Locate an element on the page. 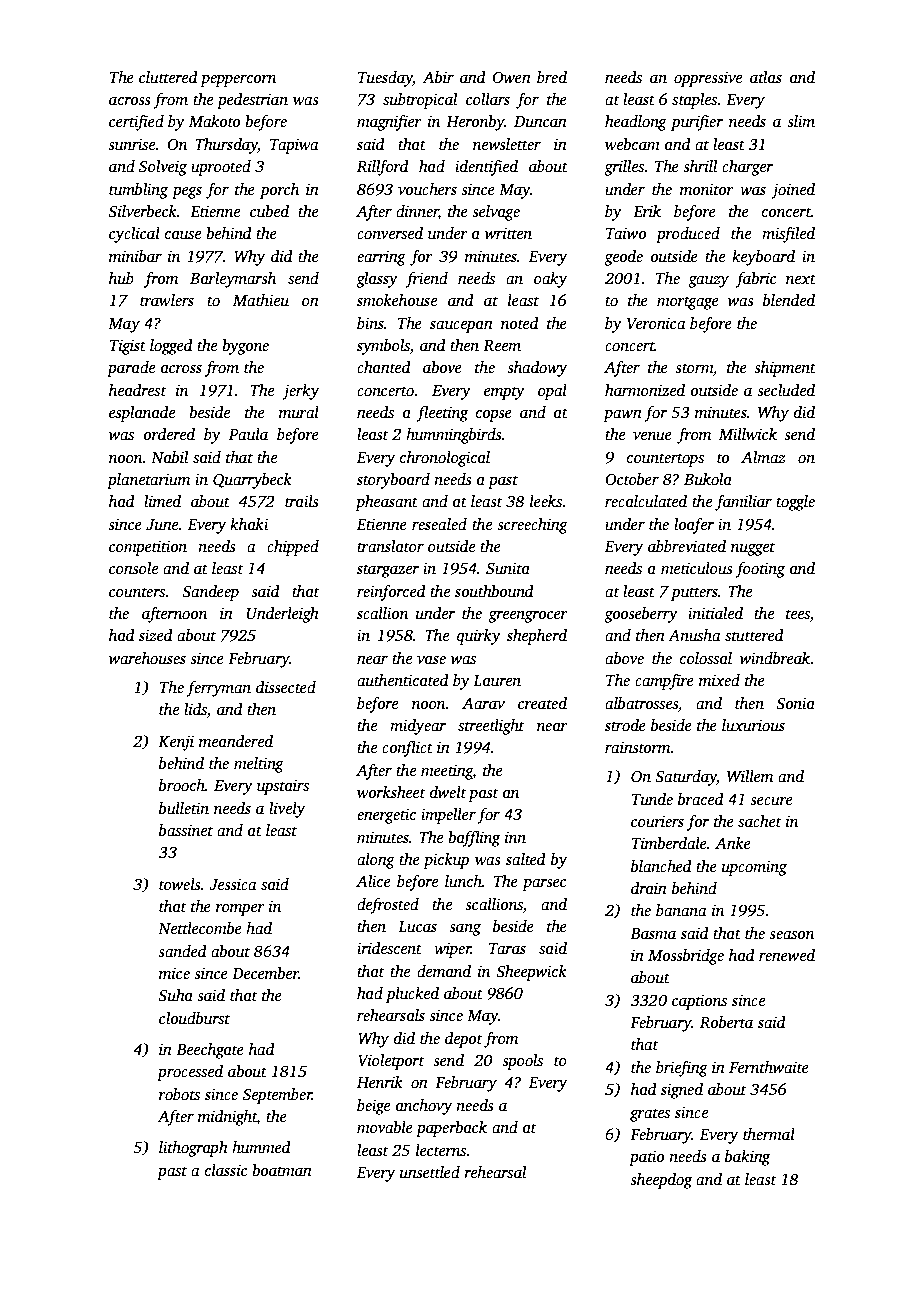 Image resolution: width=924 pixels, height=1308 pixels. stargazer is located at coordinates (388, 571).
